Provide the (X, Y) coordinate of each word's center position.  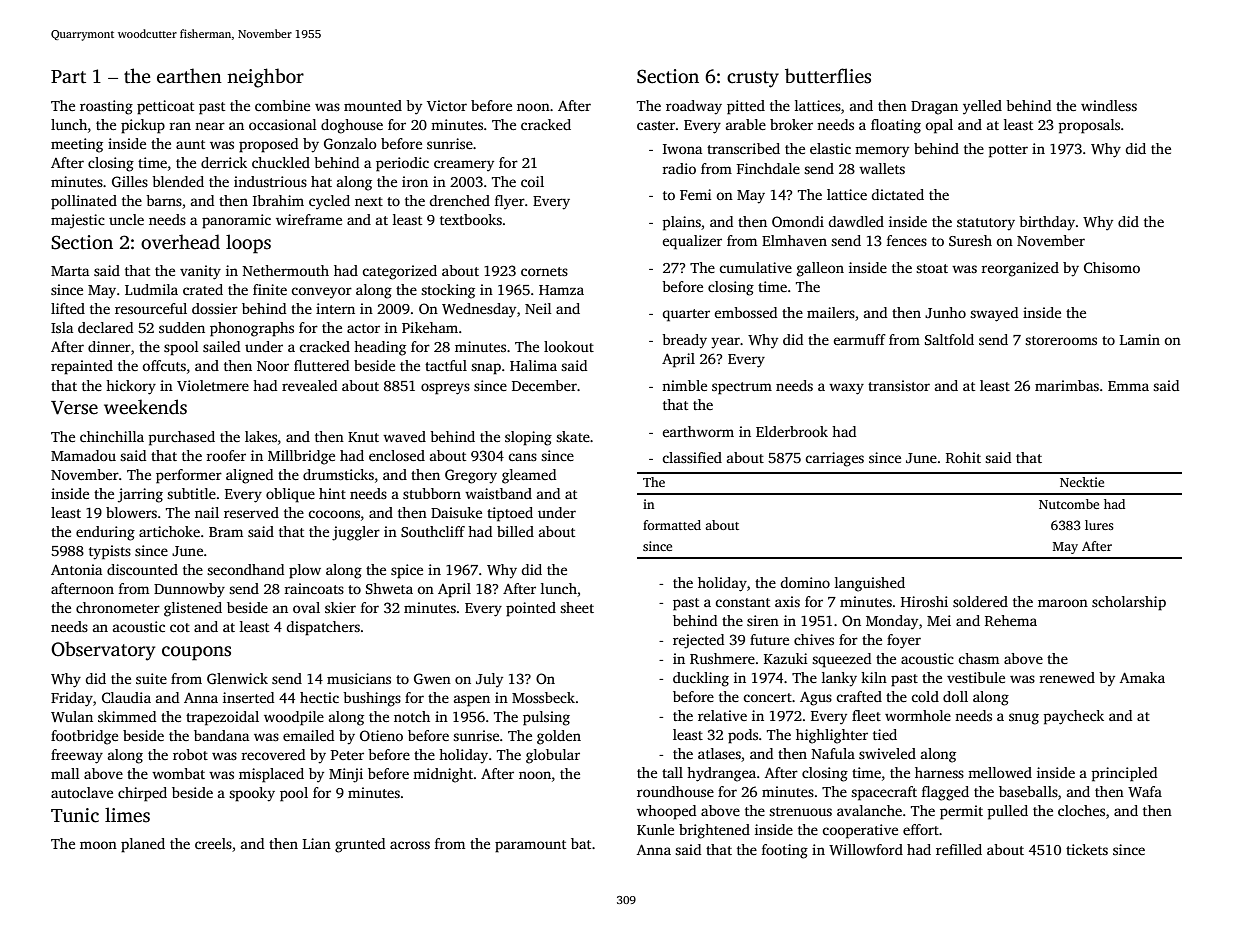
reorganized (1020, 269)
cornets (544, 271)
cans (522, 457)
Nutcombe (1069, 504)
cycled (329, 202)
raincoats (314, 588)
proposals (1089, 126)
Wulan (72, 716)
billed (515, 531)
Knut (363, 437)
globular (553, 756)
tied (885, 734)
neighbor (265, 78)
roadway (694, 107)
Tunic (75, 815)
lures (1099, 525)
